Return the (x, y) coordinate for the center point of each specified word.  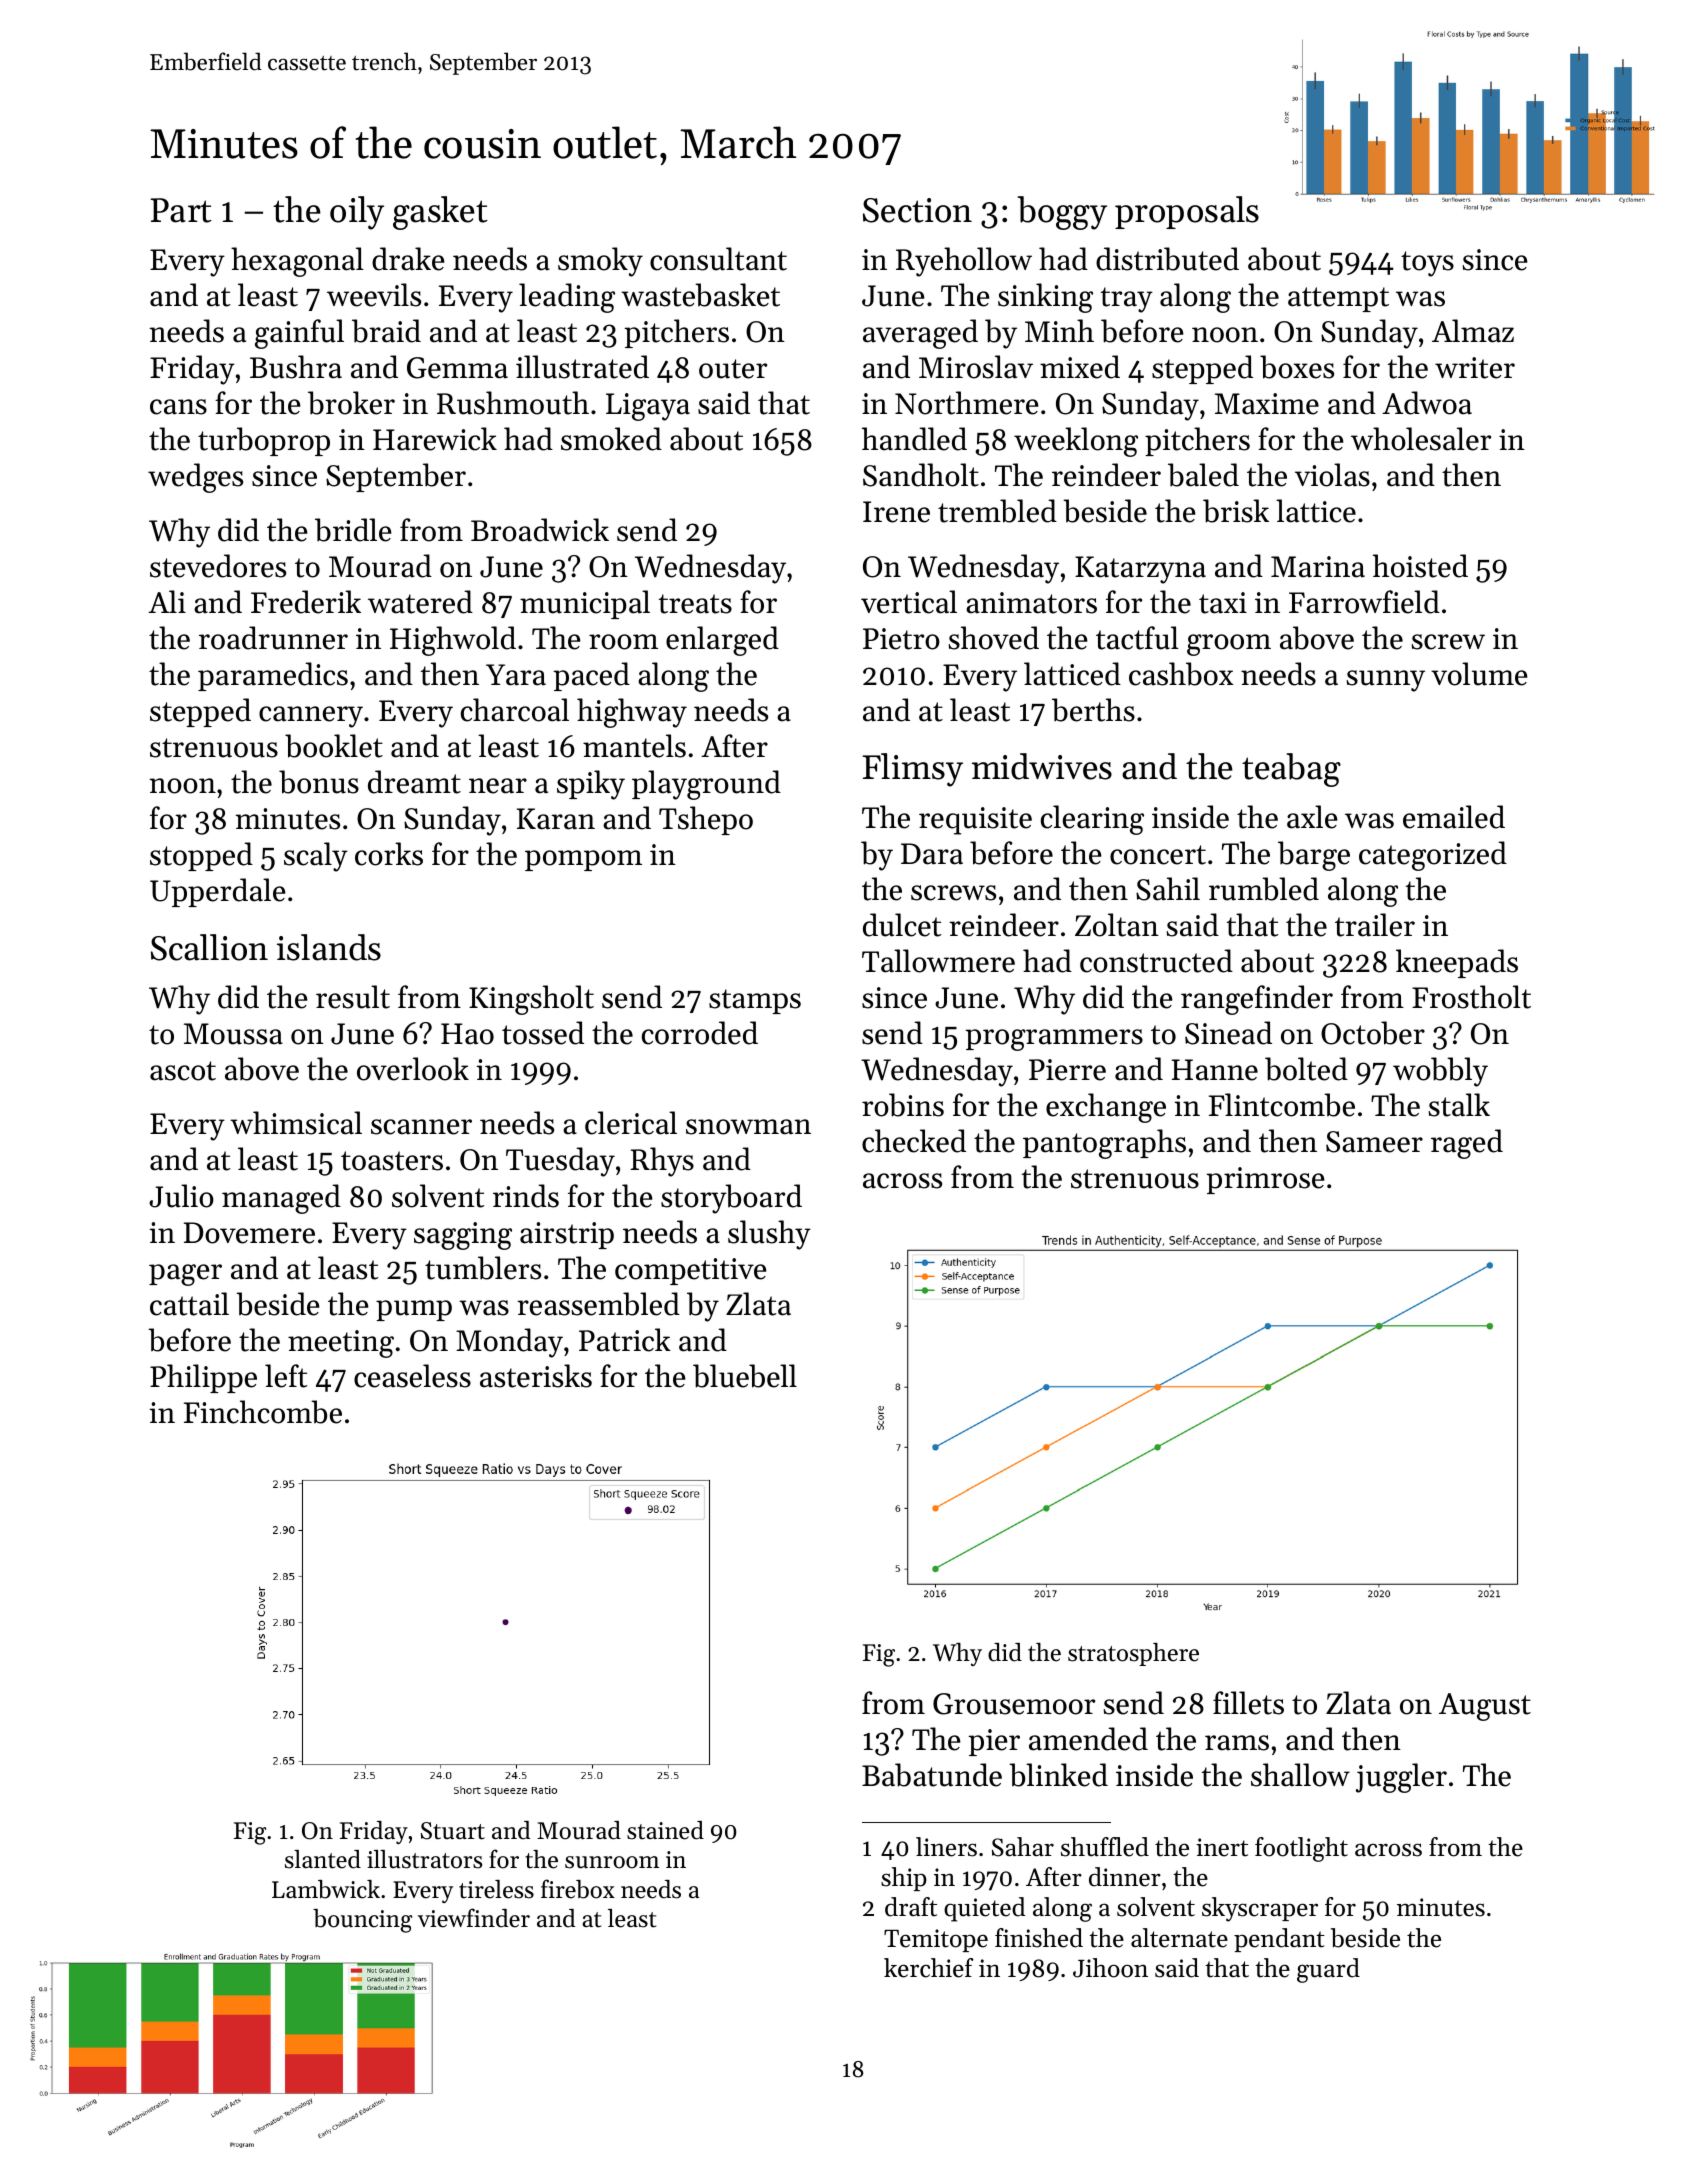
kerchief (929, 1968)
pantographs (1104, 1144)
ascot (183, 1071)
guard (1328, 1970)
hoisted (1420, 566)
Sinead (1228, 1033)
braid (386, 331)
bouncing (362, 1921)
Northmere (967, 403)
